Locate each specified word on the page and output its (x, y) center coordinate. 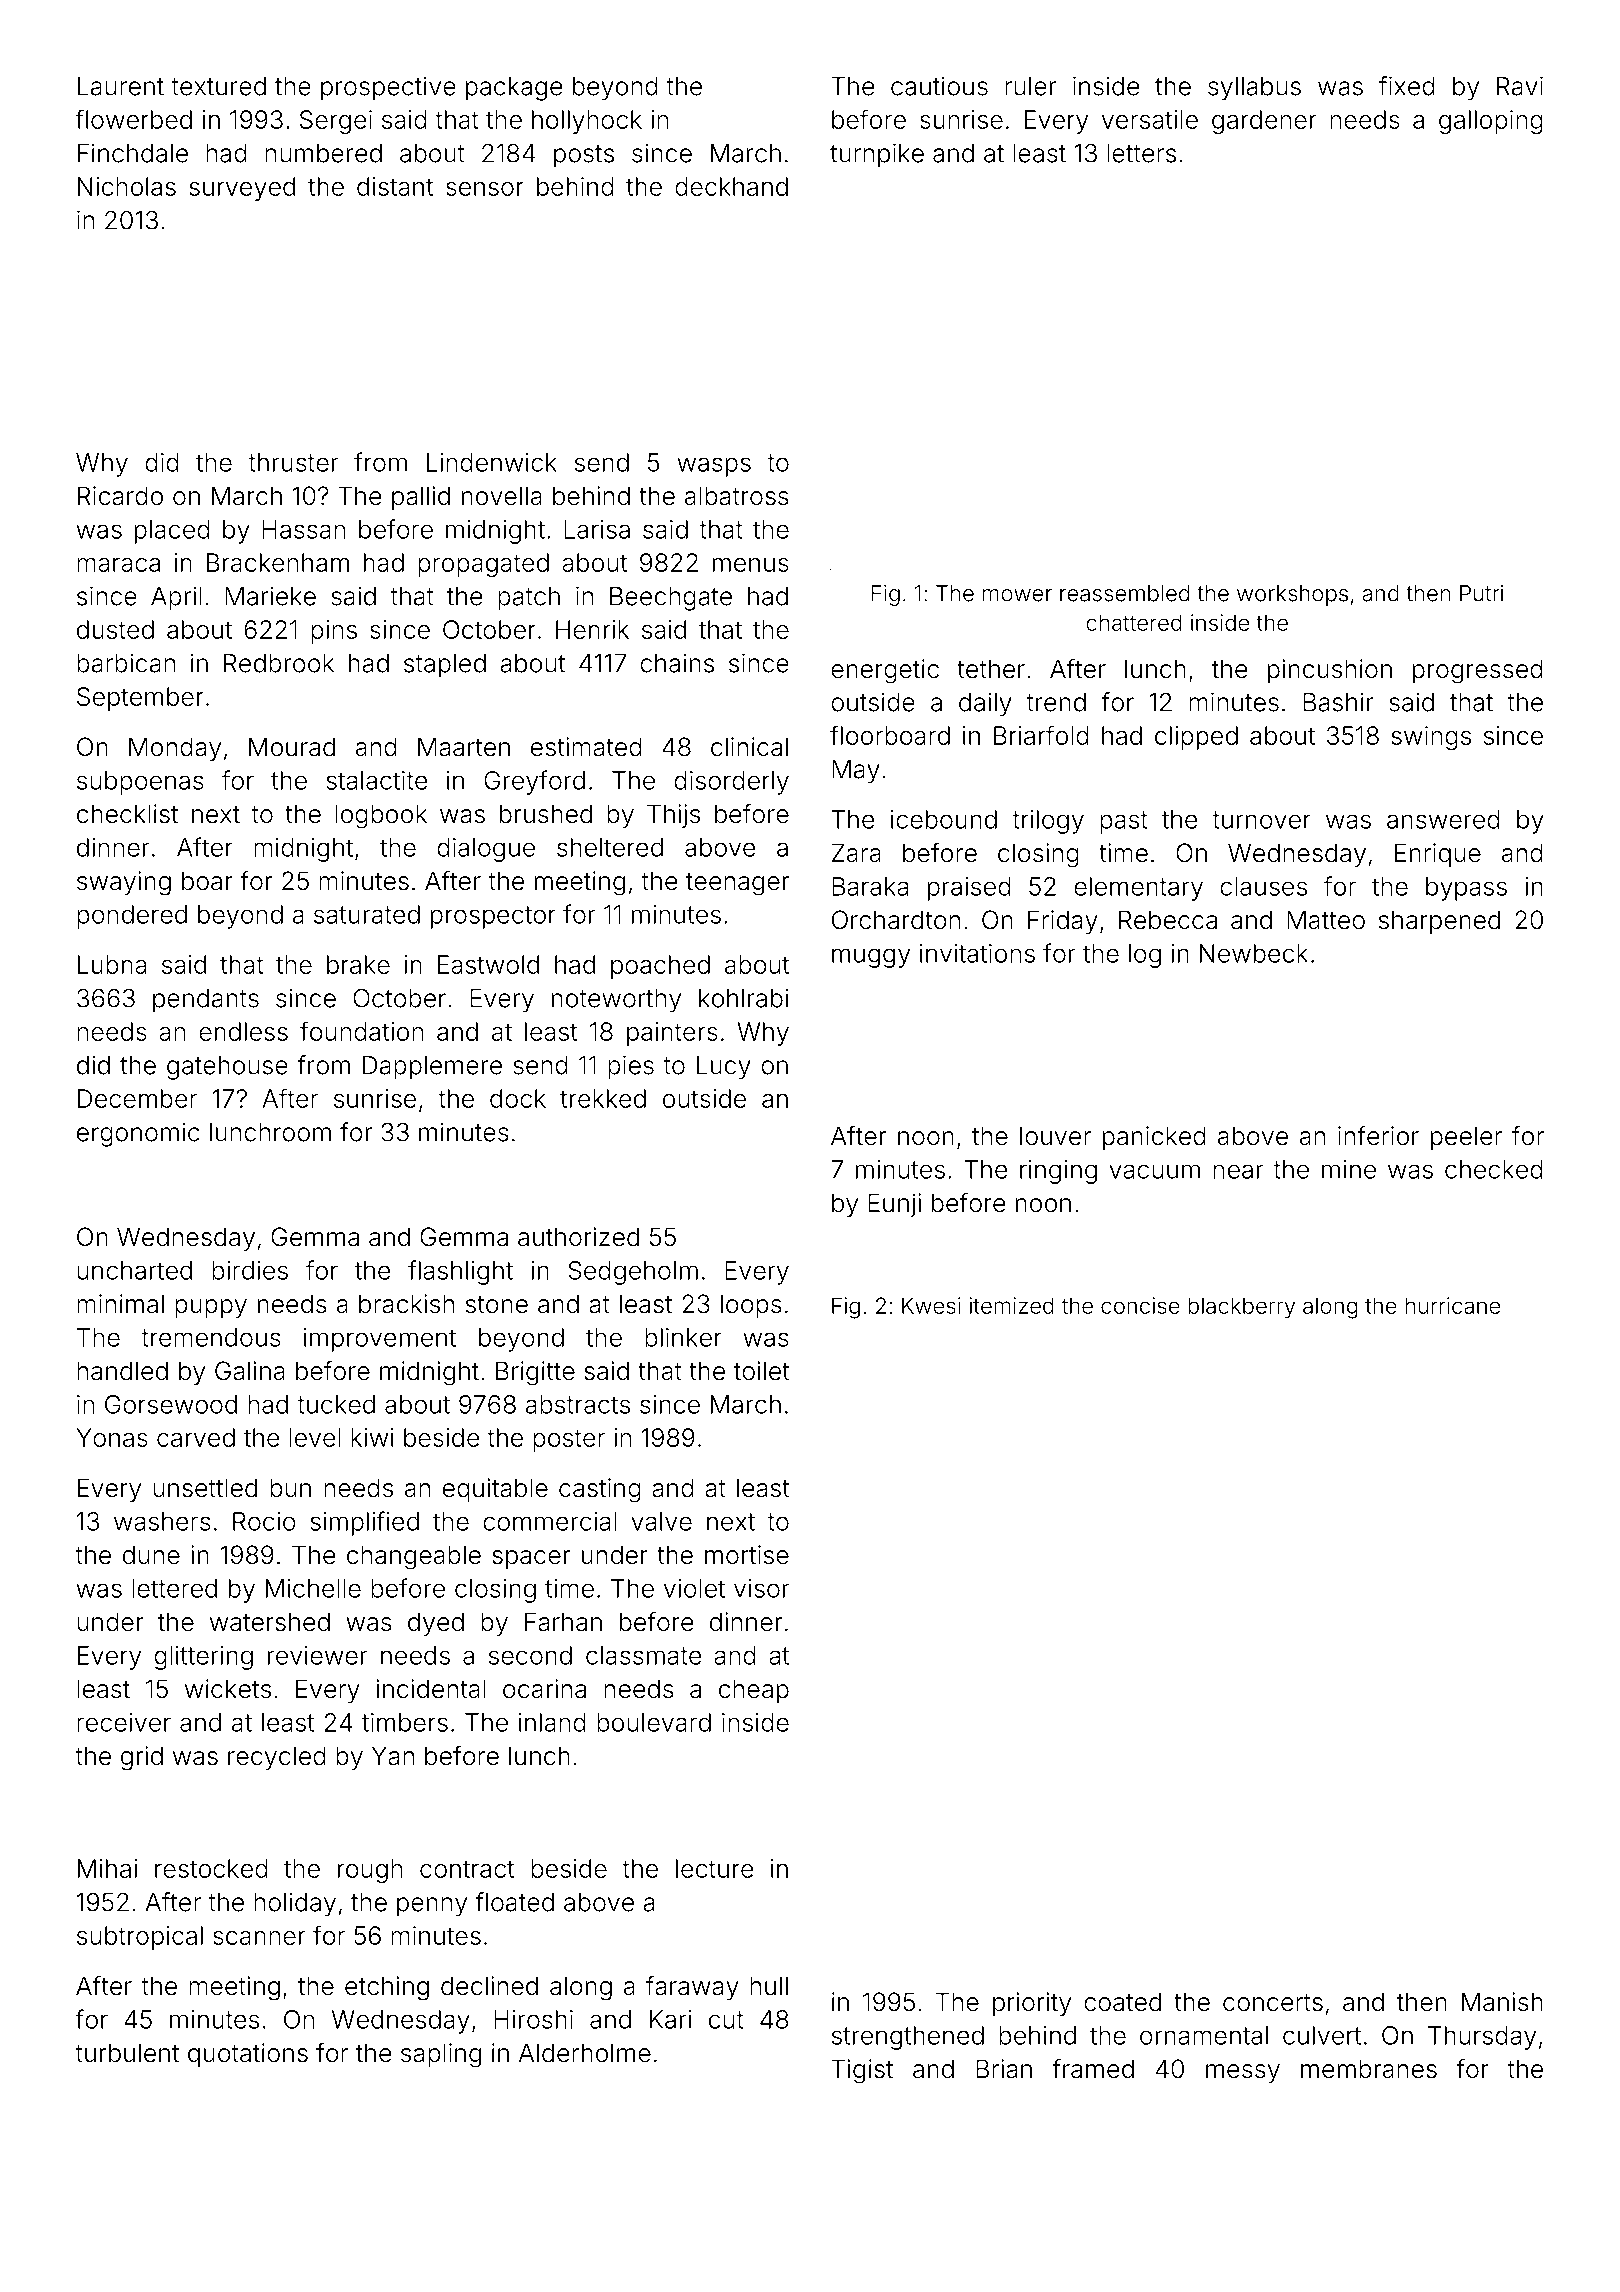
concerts (1273, 2003)
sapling (441, 2055)
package (514, 89)
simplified (364, 1523)
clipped (1196, 738)
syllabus (1254, 89)
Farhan (563, 1622)
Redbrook (279, 663)
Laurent (121, 86)
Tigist (862, 2071)
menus (751, 565)
